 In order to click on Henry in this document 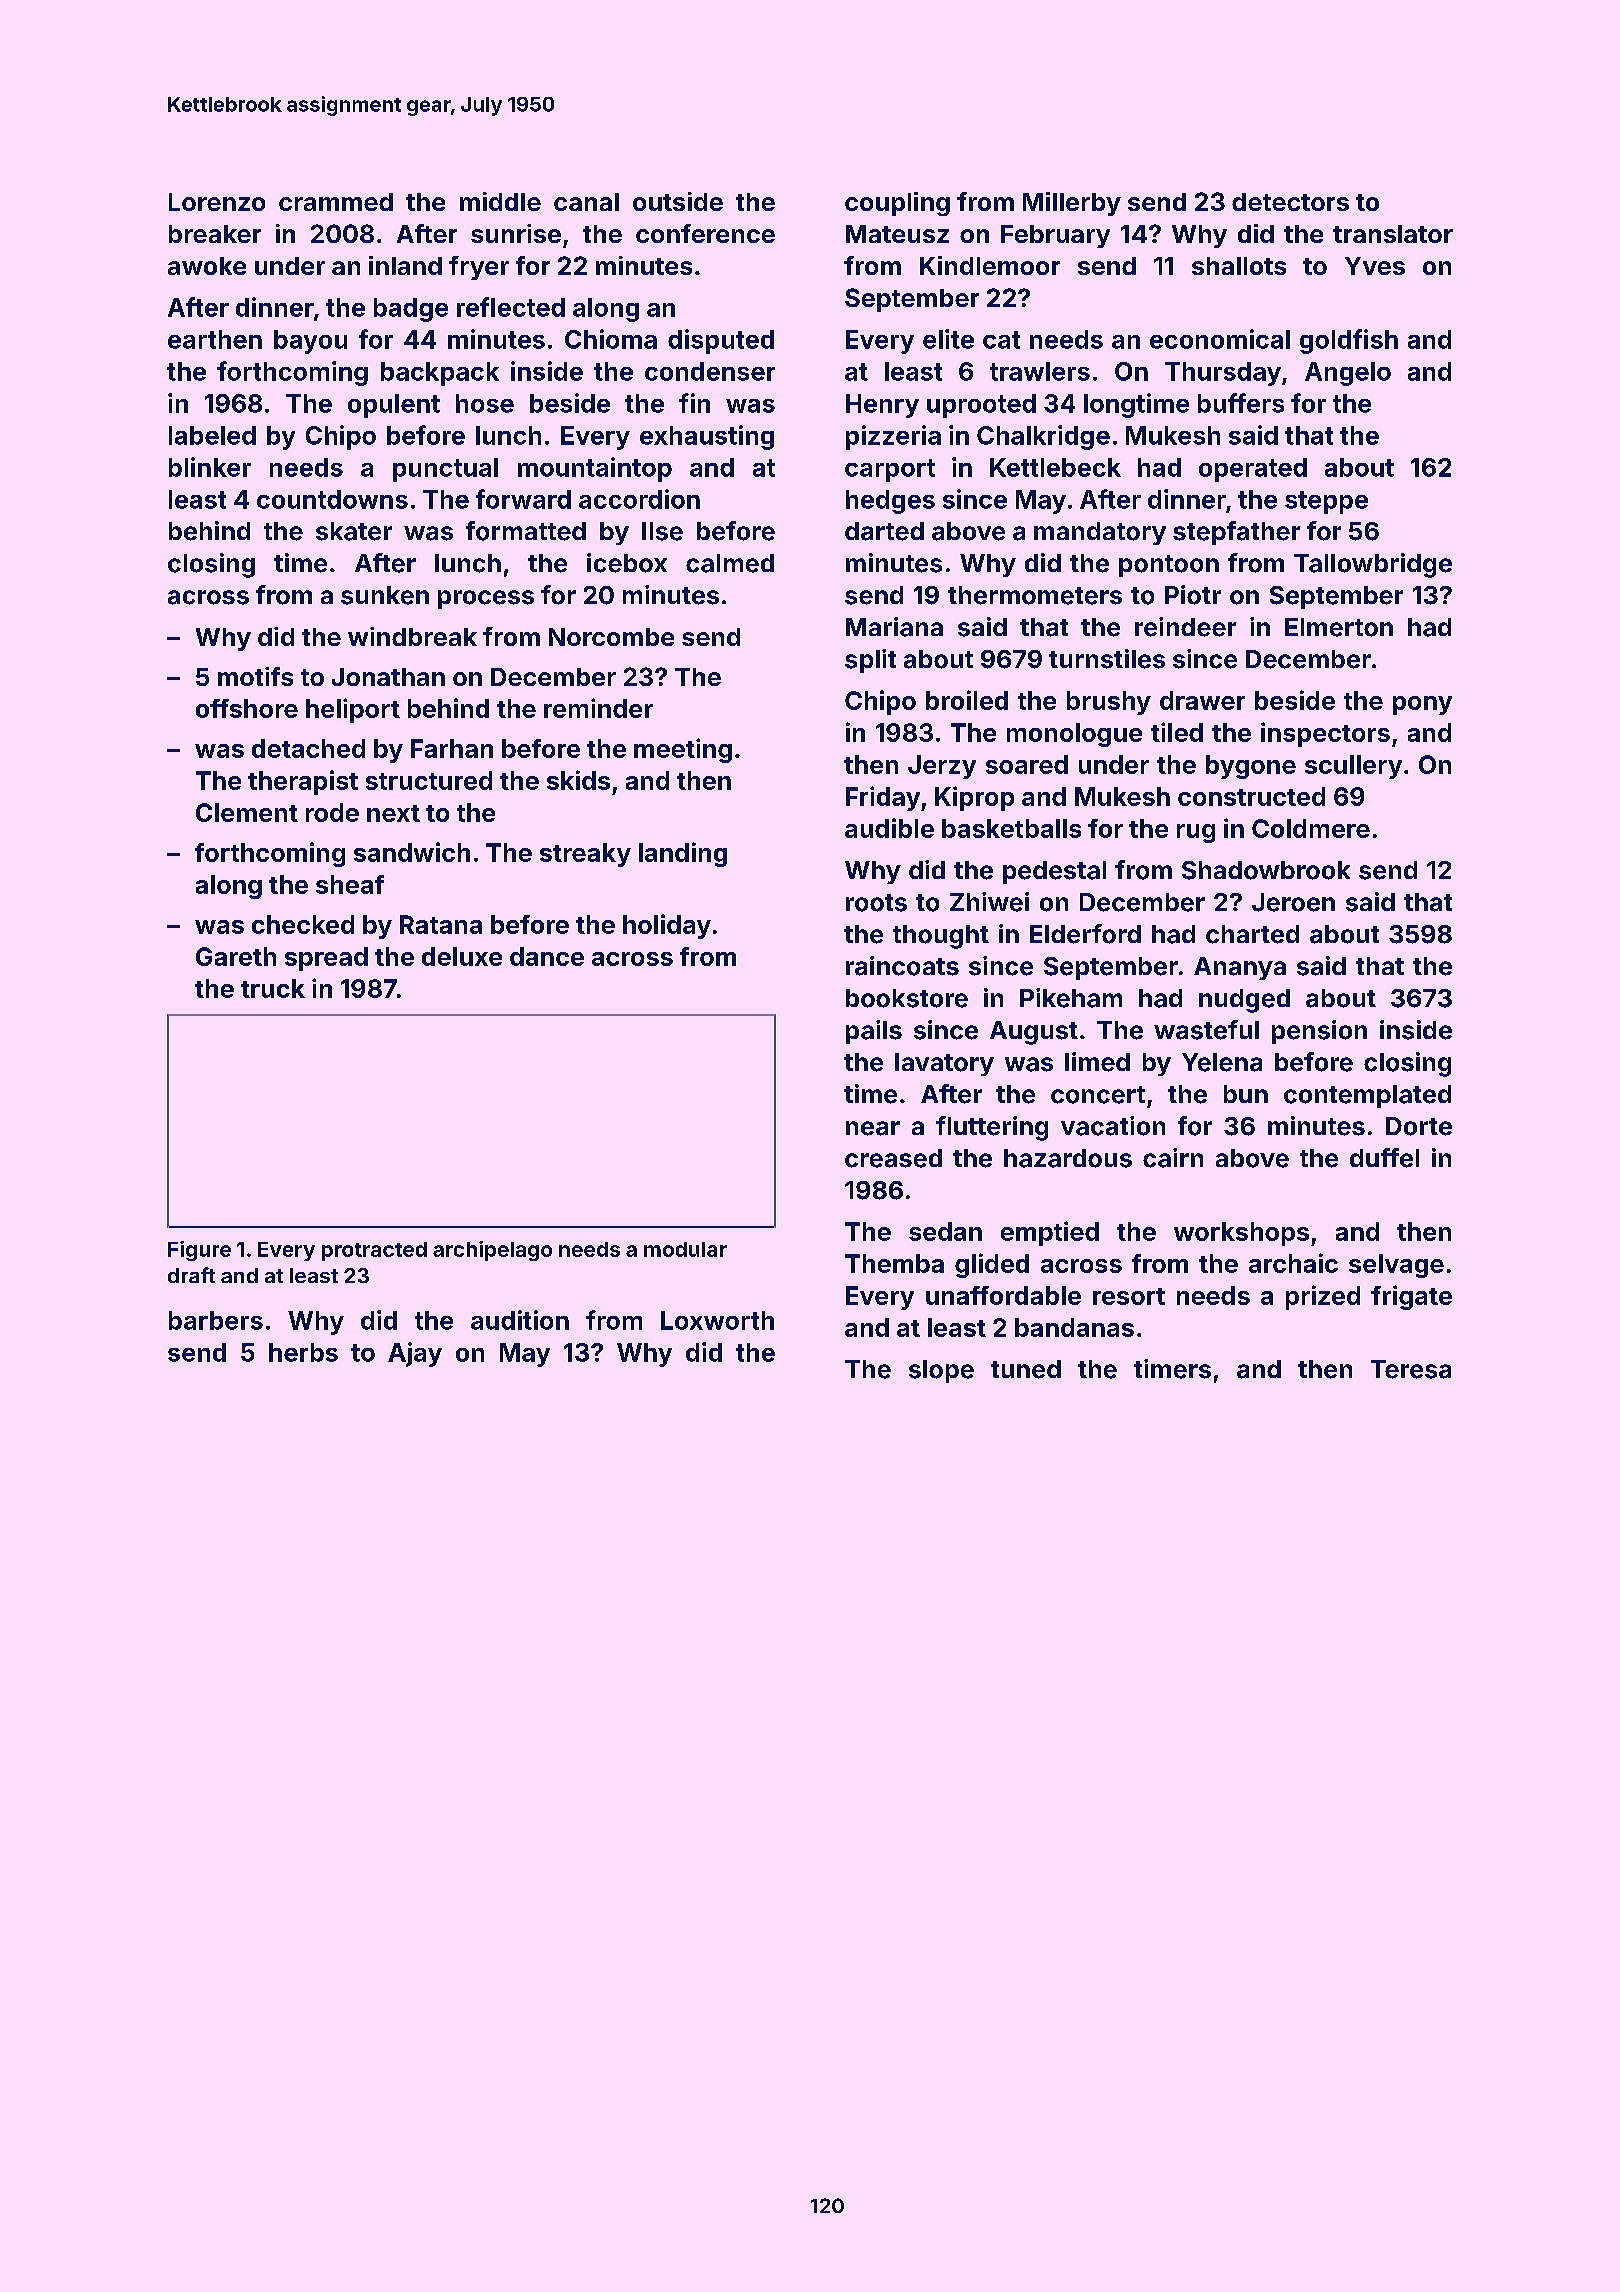, I will do `click(882, 406)`.
